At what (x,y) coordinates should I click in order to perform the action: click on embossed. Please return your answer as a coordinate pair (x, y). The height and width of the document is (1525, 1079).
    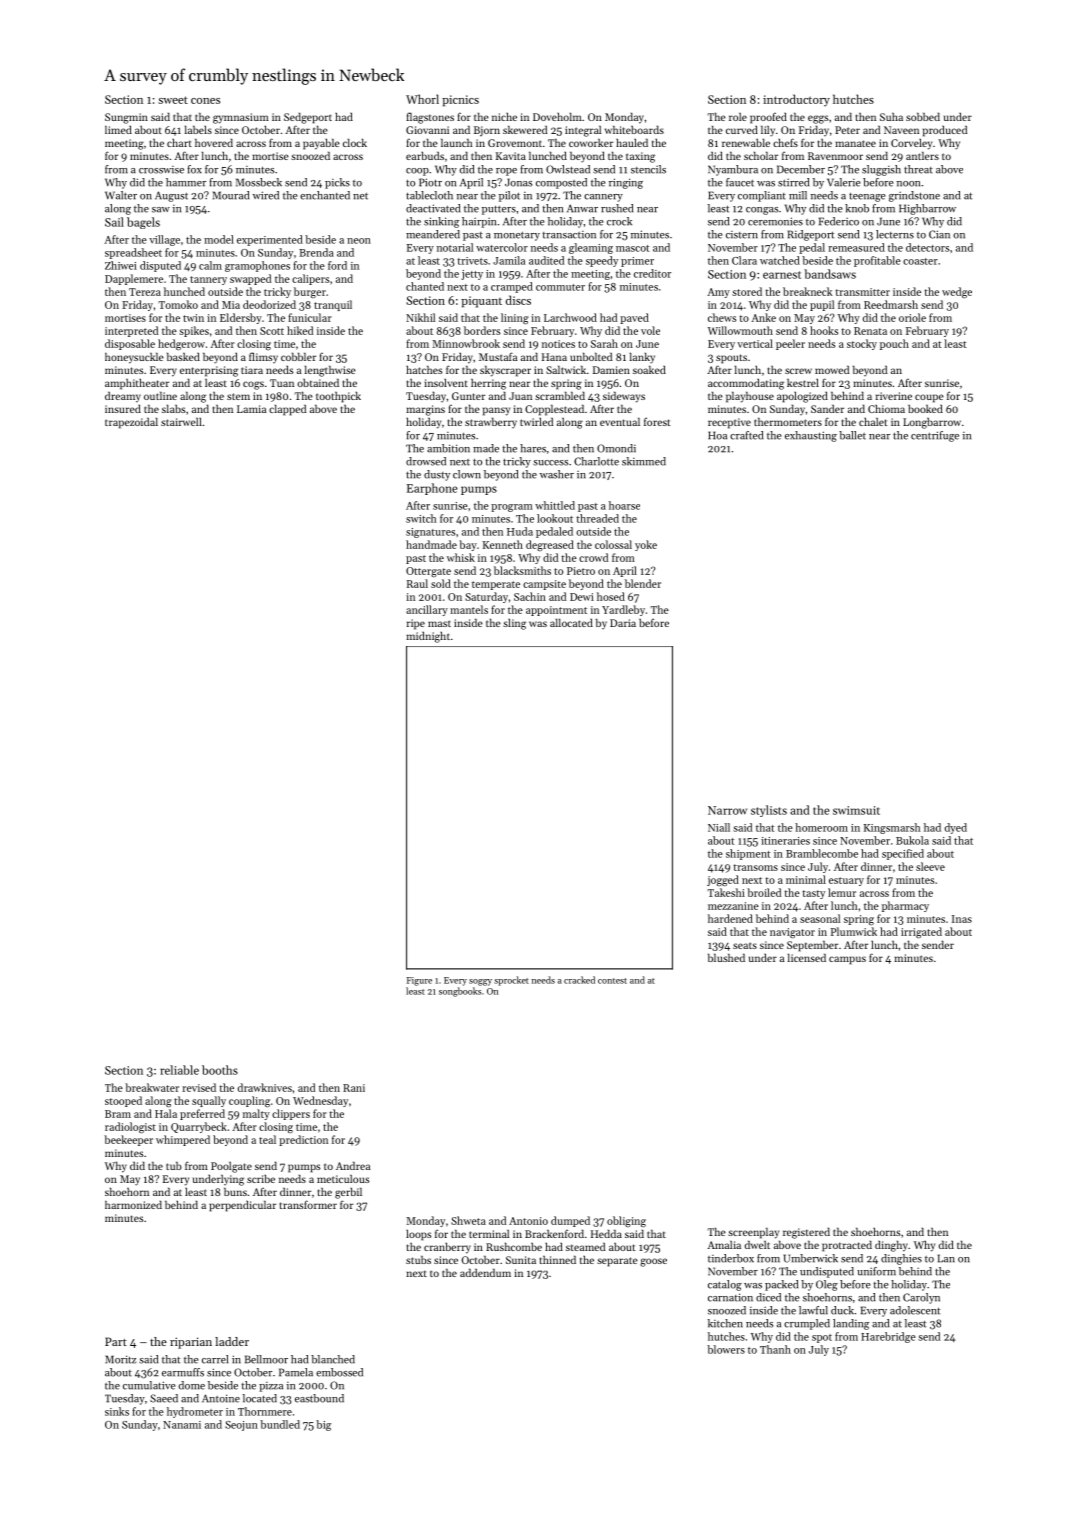
    Looking at the image, I should click on (339, 1372).
